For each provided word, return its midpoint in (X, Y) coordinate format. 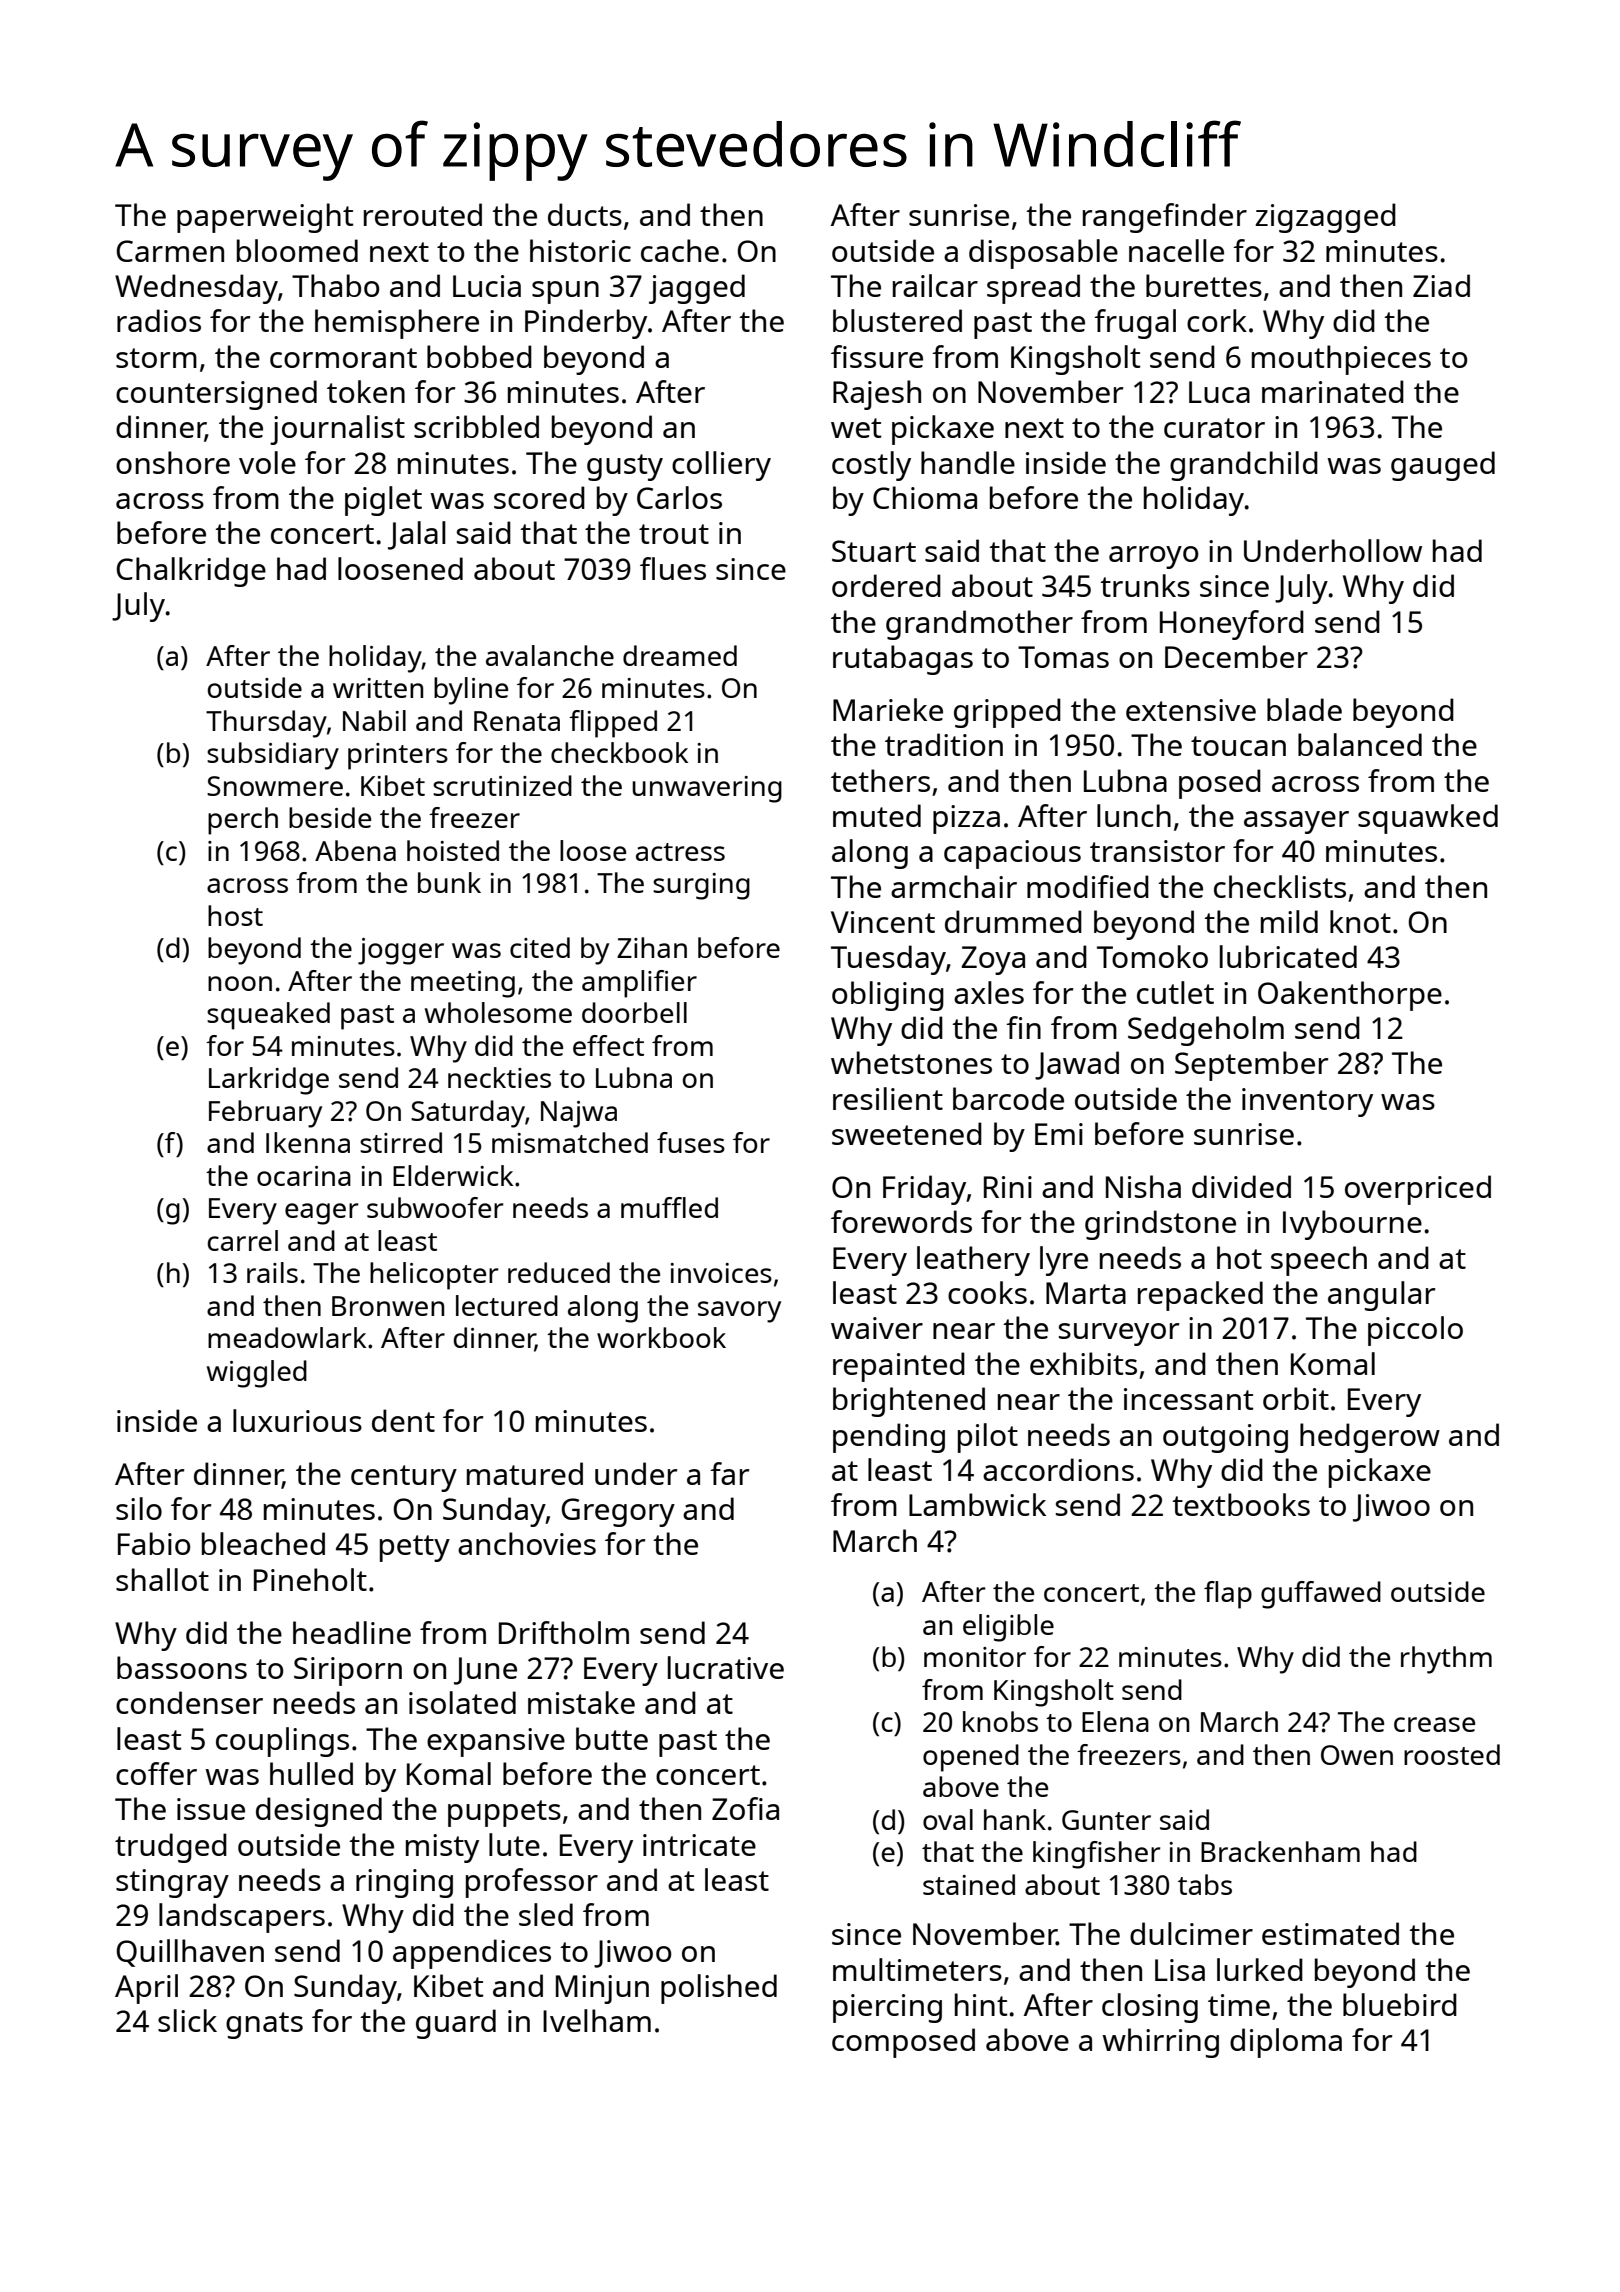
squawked (1428, 819)
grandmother (979, 625)
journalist (337, 430)
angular (1381, 1296)
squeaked (268, 1016)
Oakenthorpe (1350, 996)
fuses (691, 1142)
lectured (507, 1305)
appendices (472, 1954)
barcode (1008, 1098)
